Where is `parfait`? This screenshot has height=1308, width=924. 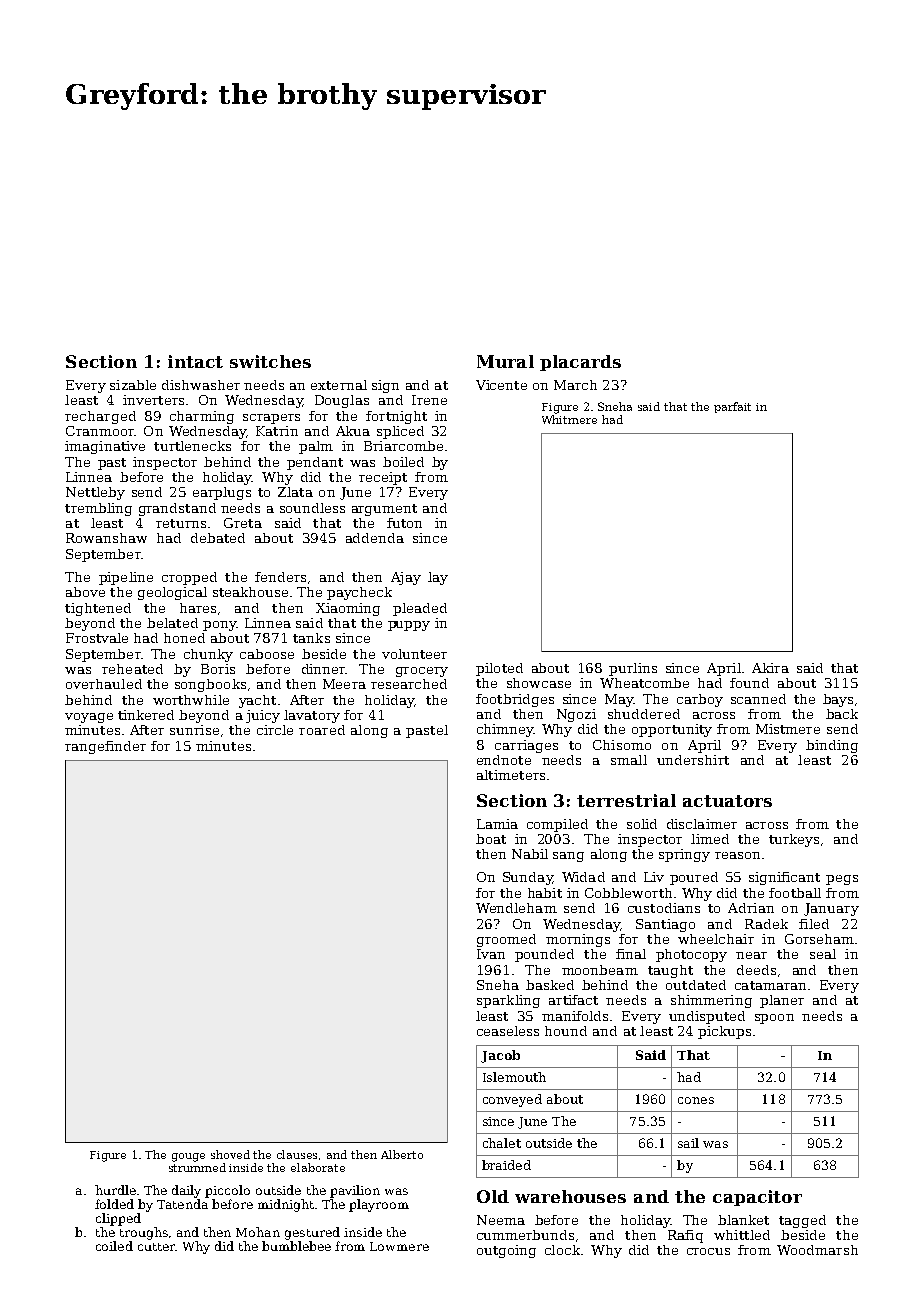 parfait is located at coordinates (732, 407).
